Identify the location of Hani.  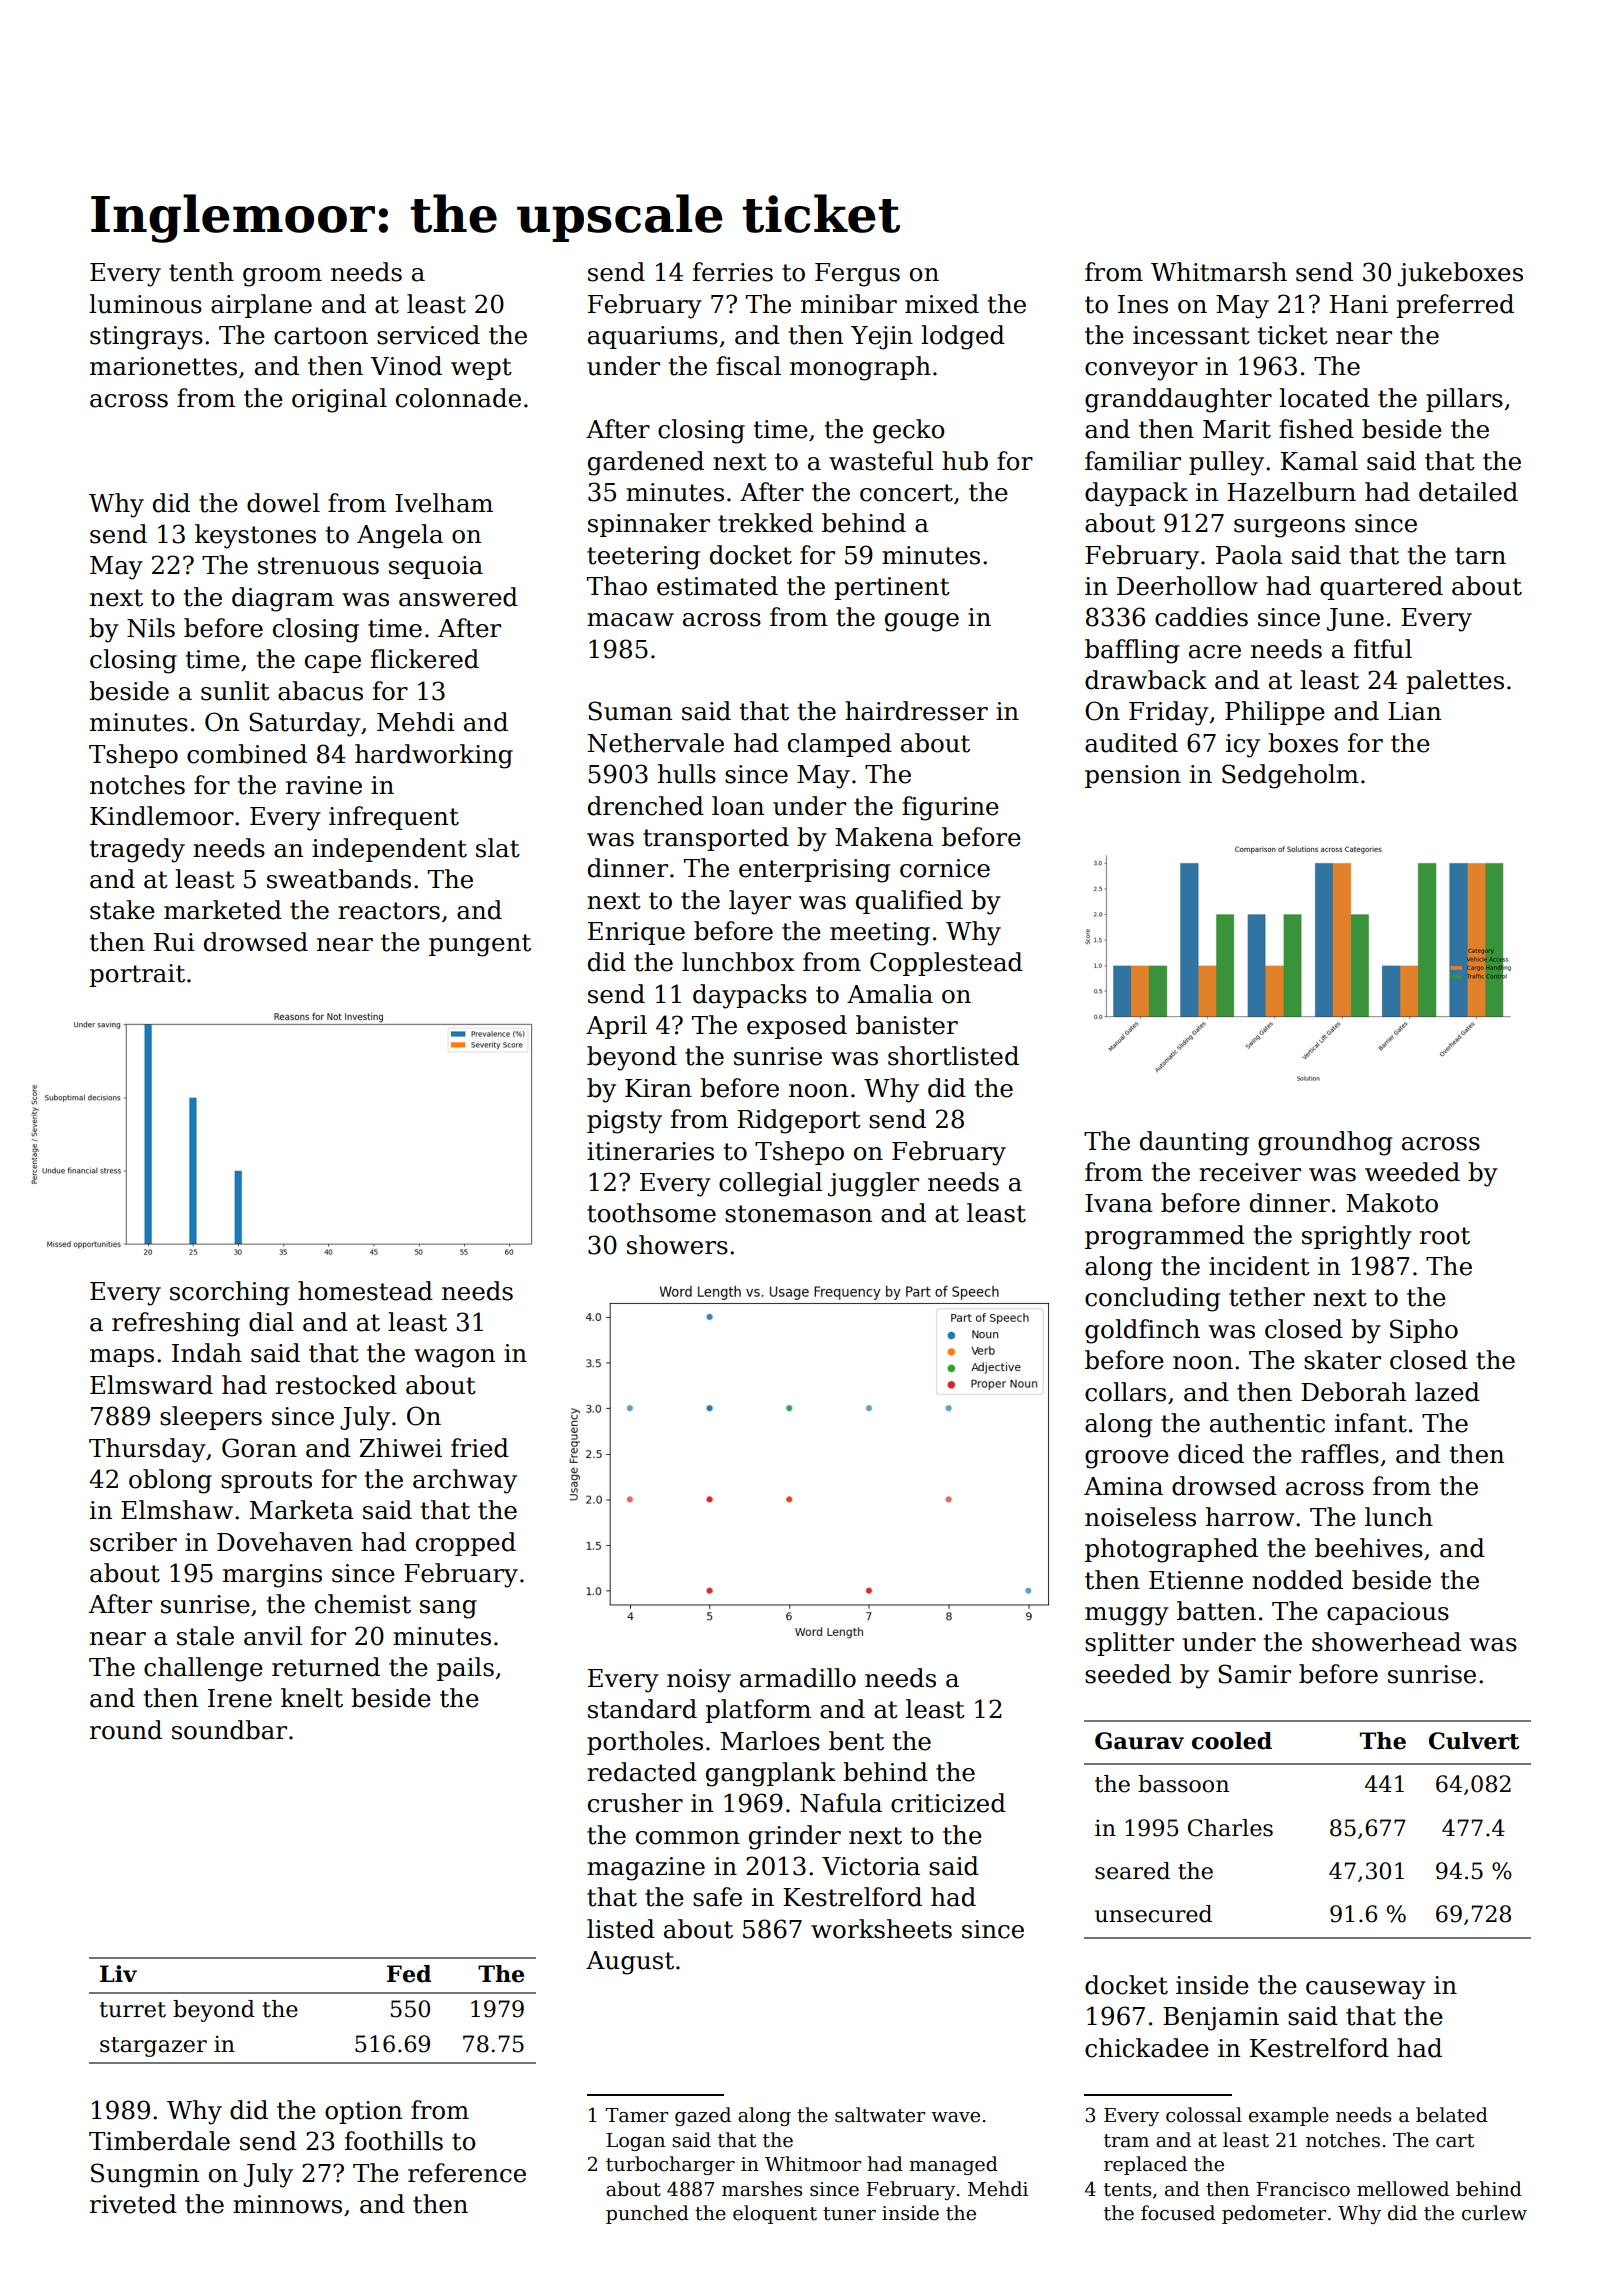
(1359, 304).
